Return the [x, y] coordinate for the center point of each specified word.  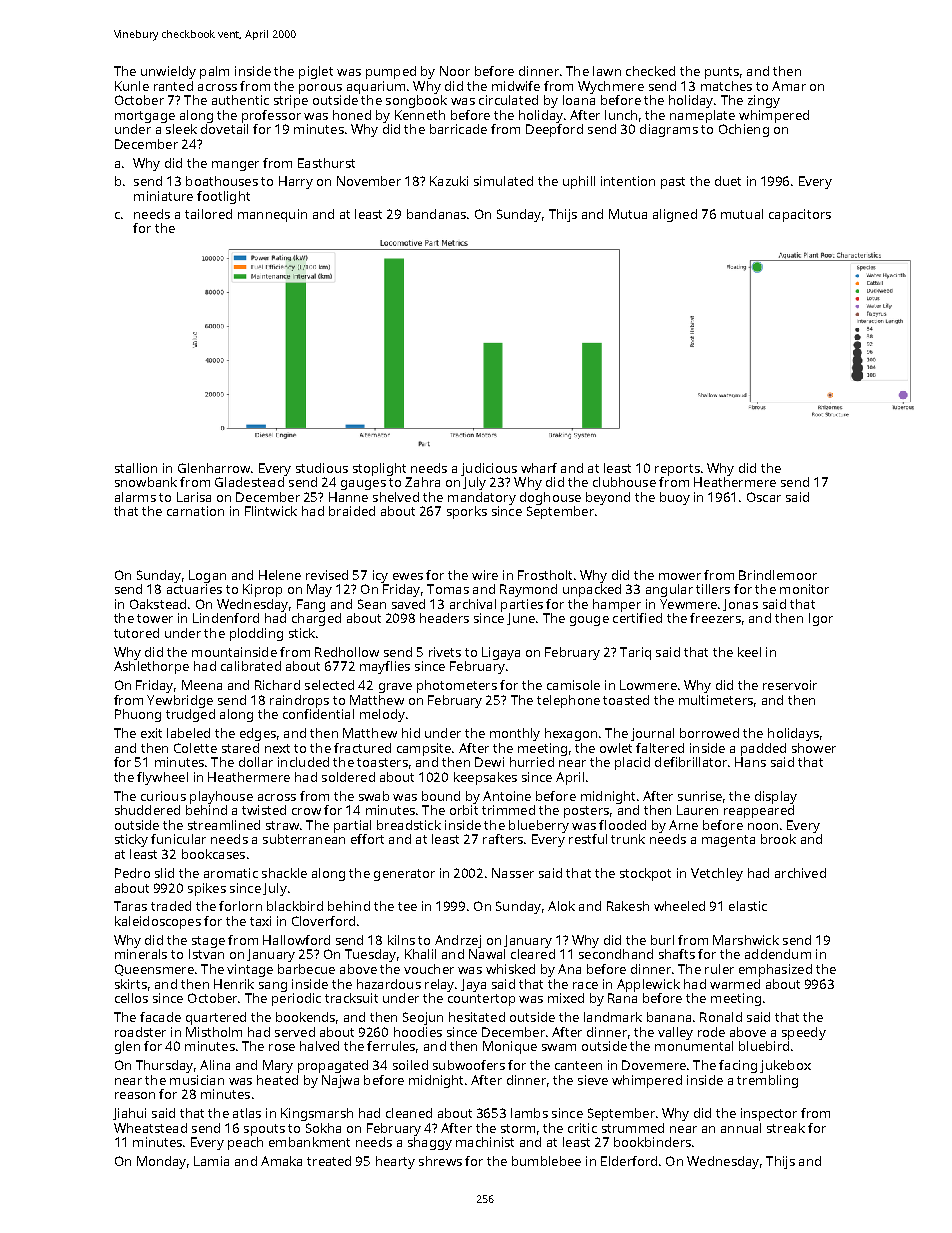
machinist [485, 1142]
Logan [207, 576]
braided [352, 511]
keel [749, 652]
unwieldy [168, 72]
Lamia [211, 1161]
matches [726, 86]
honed [352, 115]
